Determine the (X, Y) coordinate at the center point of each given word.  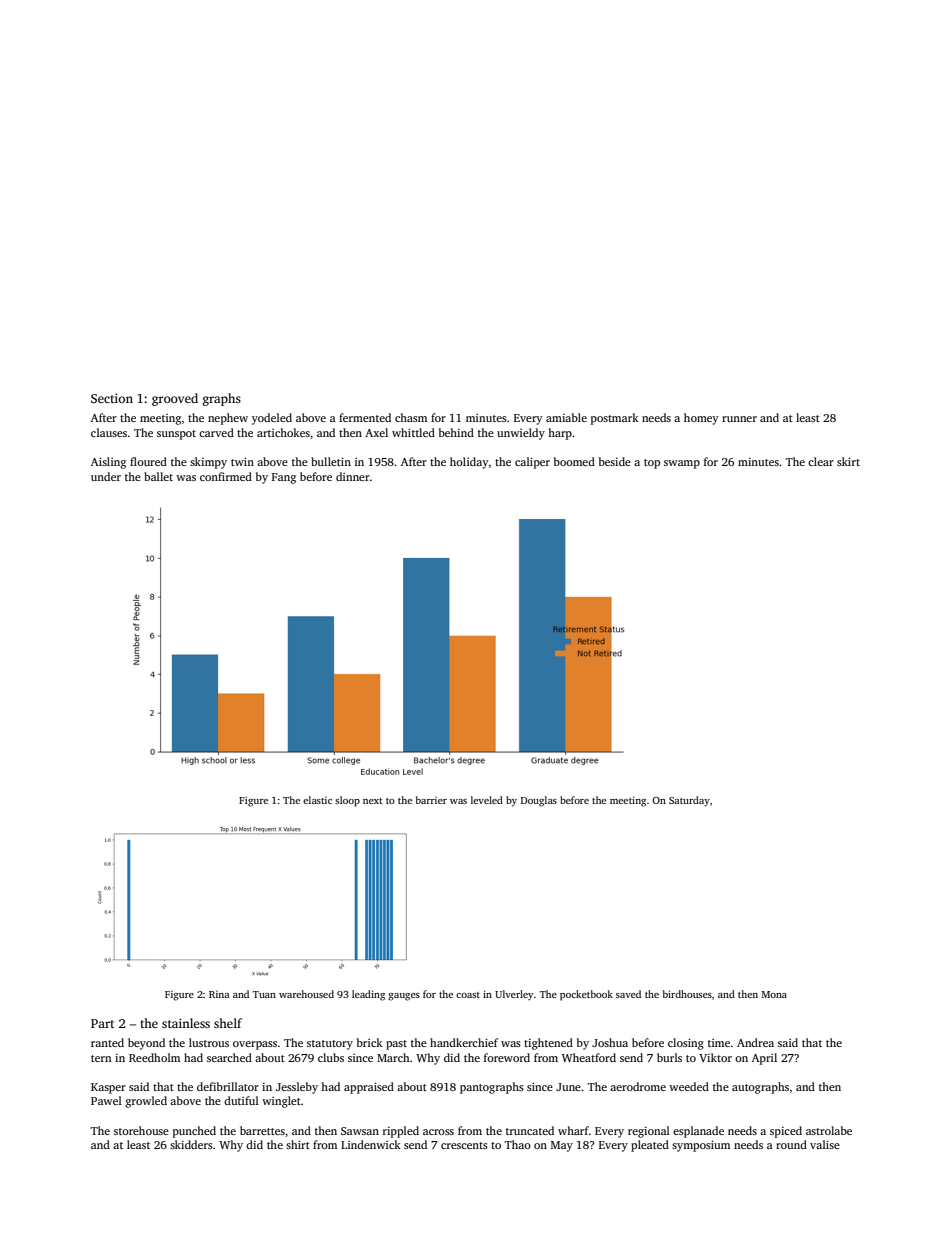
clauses (109, 432)
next (372, 801)
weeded (689, 1086)
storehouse (141, 1130)
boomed (574, 461)
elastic (317, 800)
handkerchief (464, 1042)
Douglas (539, 801)
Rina (219, 994)
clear (821, 461)
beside (615, 461)
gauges (404, 997)
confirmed (226, 476)
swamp (682, 464)
